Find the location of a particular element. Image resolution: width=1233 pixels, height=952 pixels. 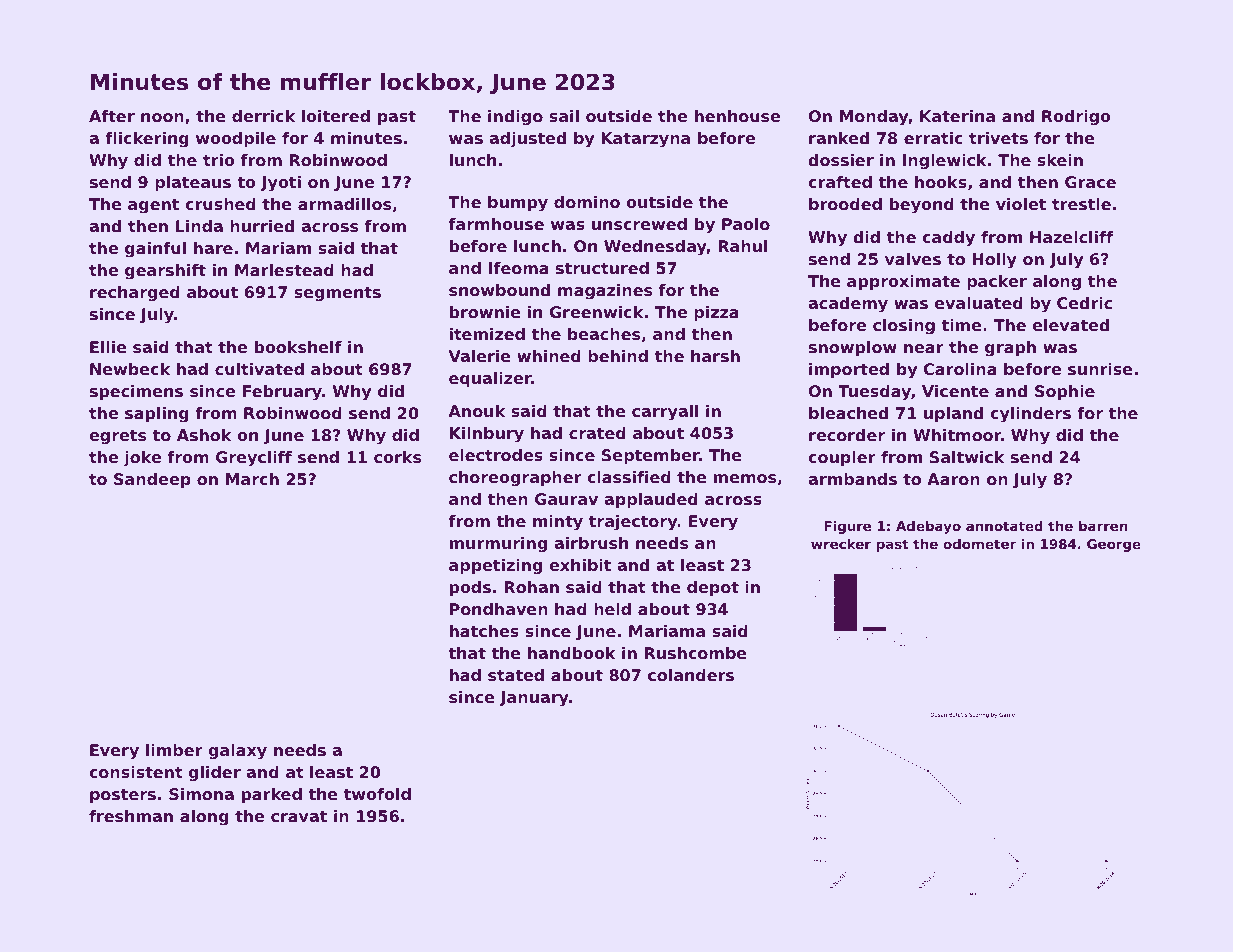

Simona is located at coordinates (201, 794).
